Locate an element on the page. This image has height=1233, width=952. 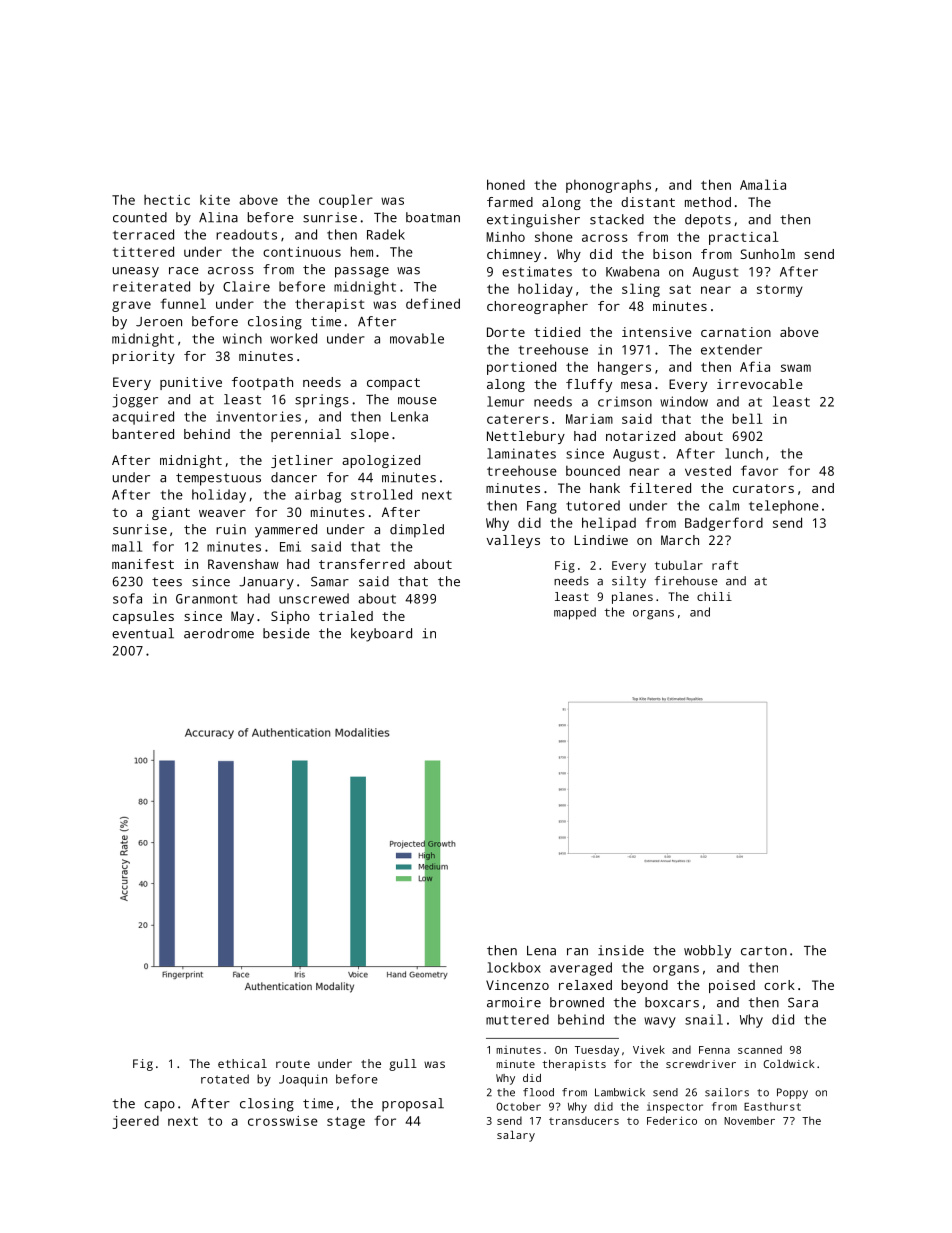
hectic is located at coordinates (167, 200).
